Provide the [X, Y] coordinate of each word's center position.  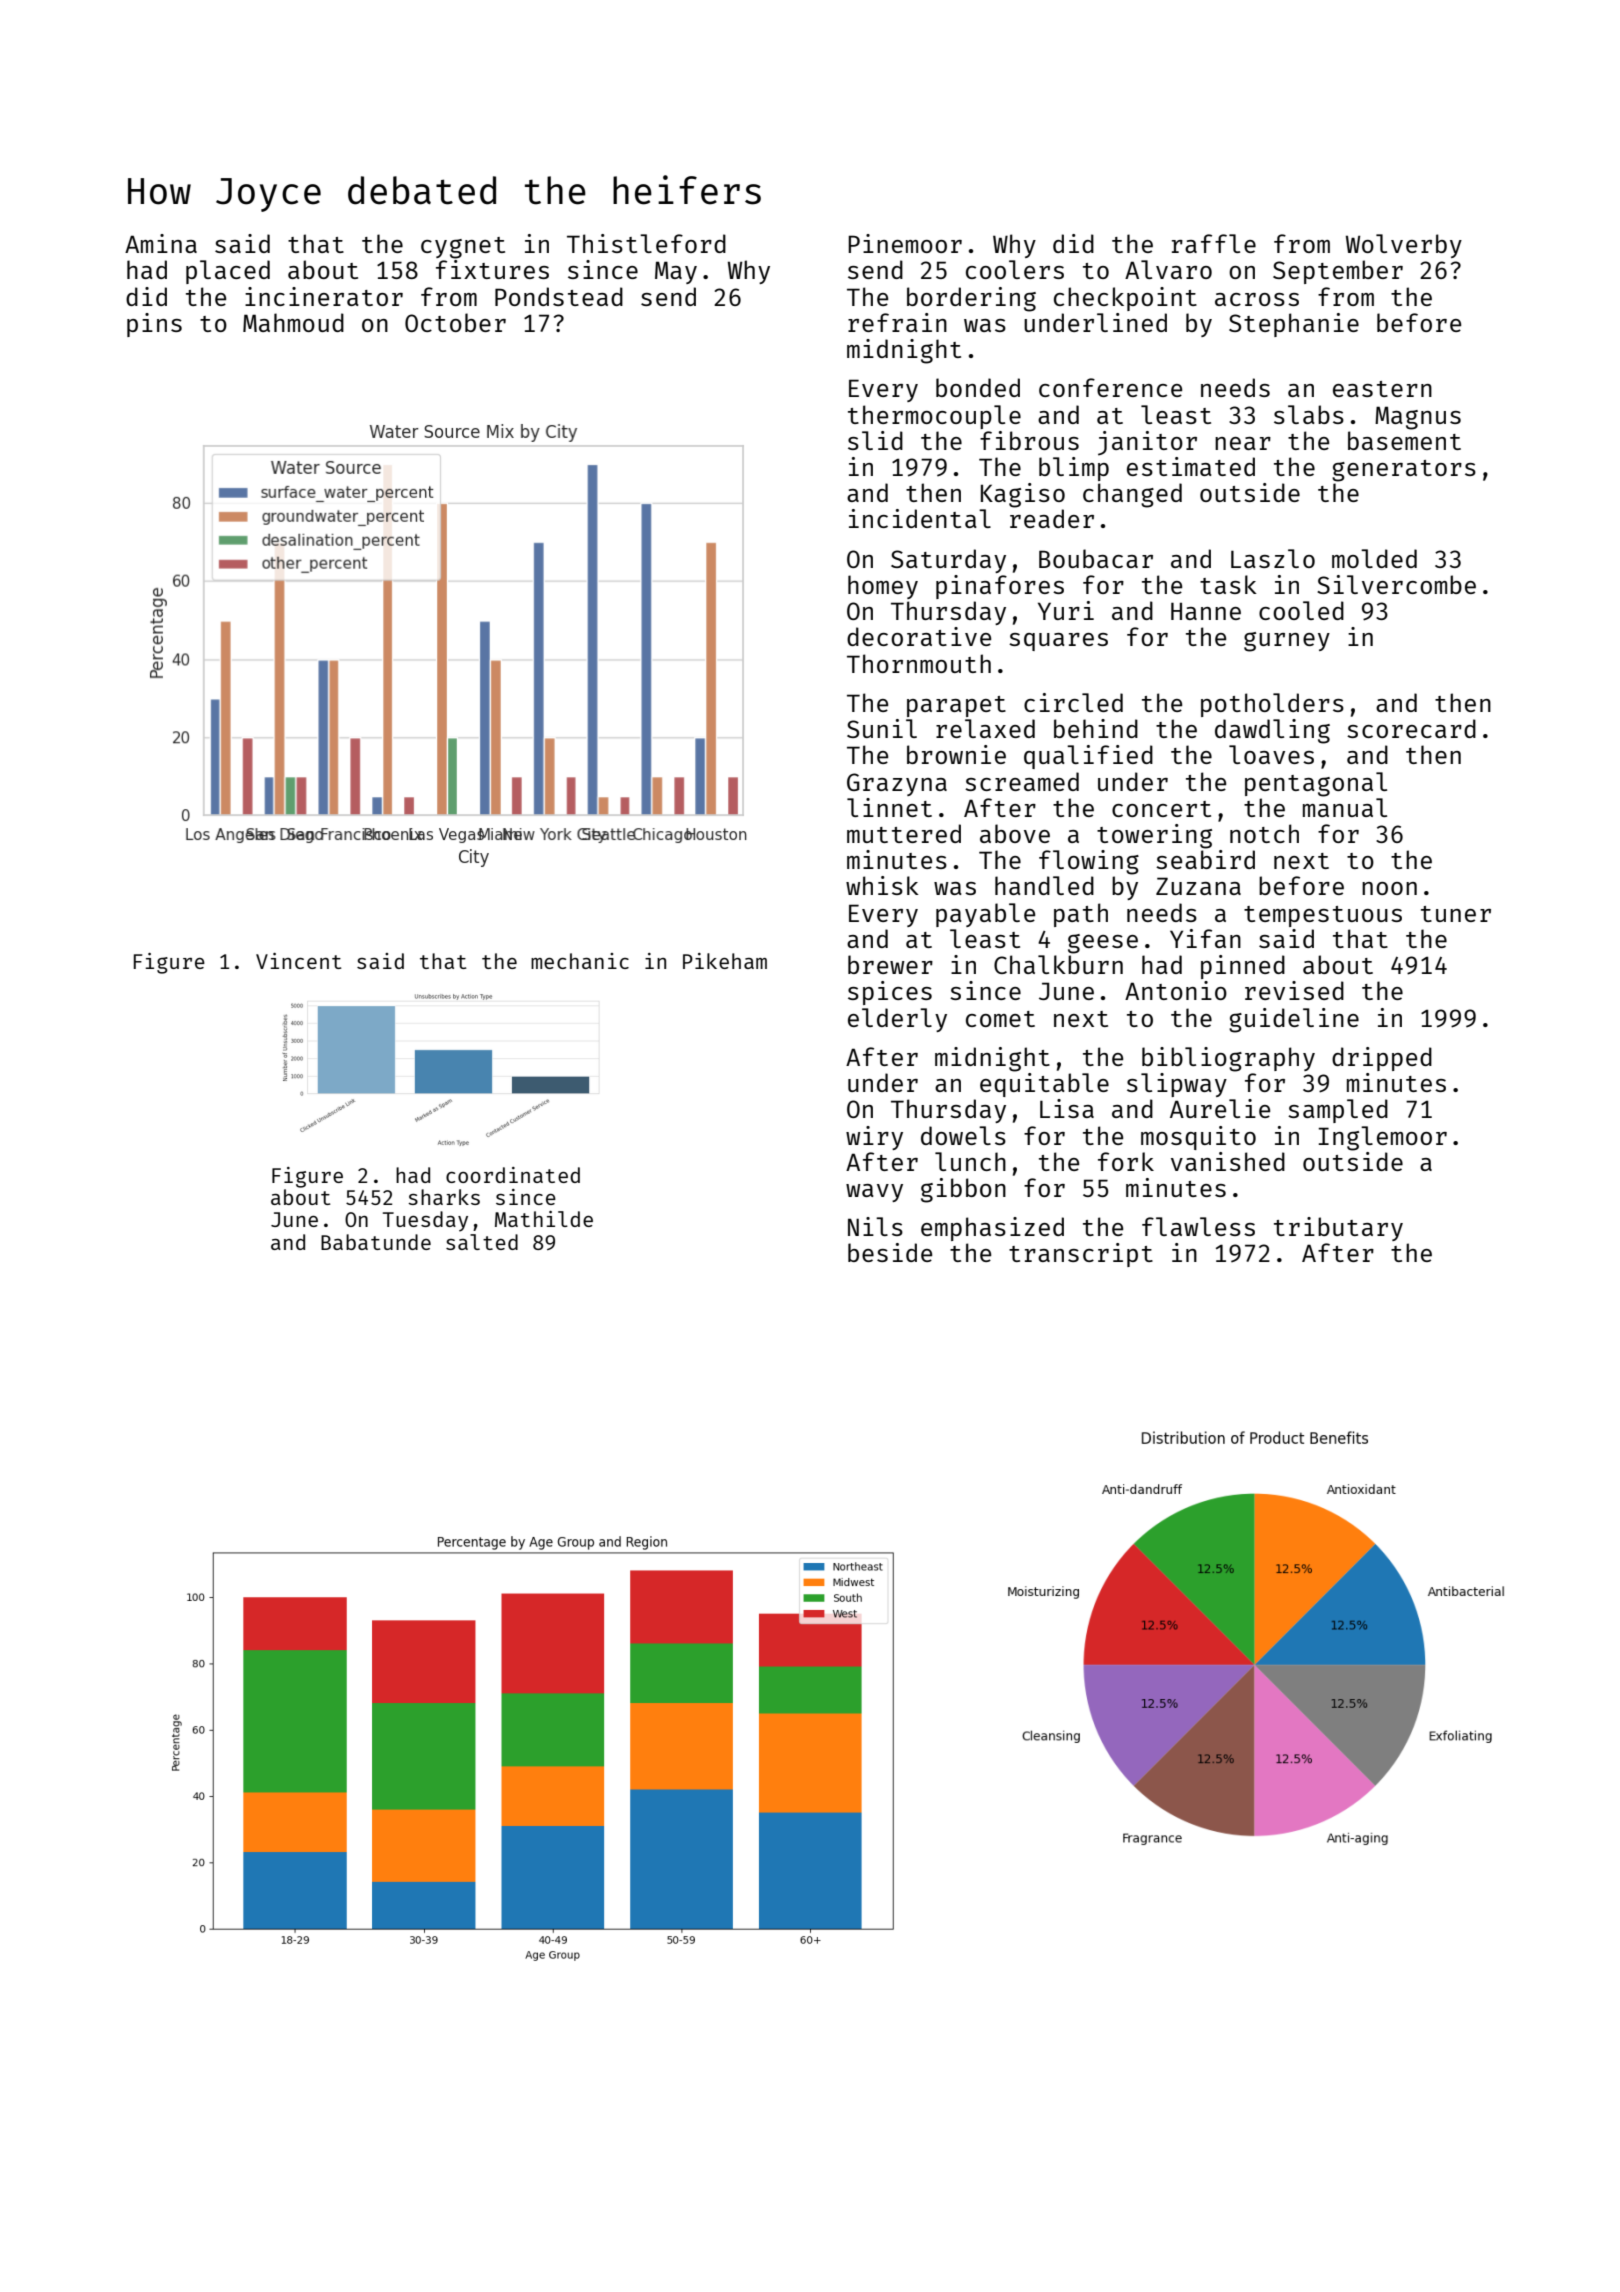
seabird [1205, 859]
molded [1374, 558]
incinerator [324, 296]
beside [890, 1252]
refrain [897, 322]
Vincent [299, 961]
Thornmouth [919, 663]
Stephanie [1294, 325]
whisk [882, 885]
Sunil [882, 728]
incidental [920, 518]
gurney [1287, 642]
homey [883, 587]
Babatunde [376, 1242]
